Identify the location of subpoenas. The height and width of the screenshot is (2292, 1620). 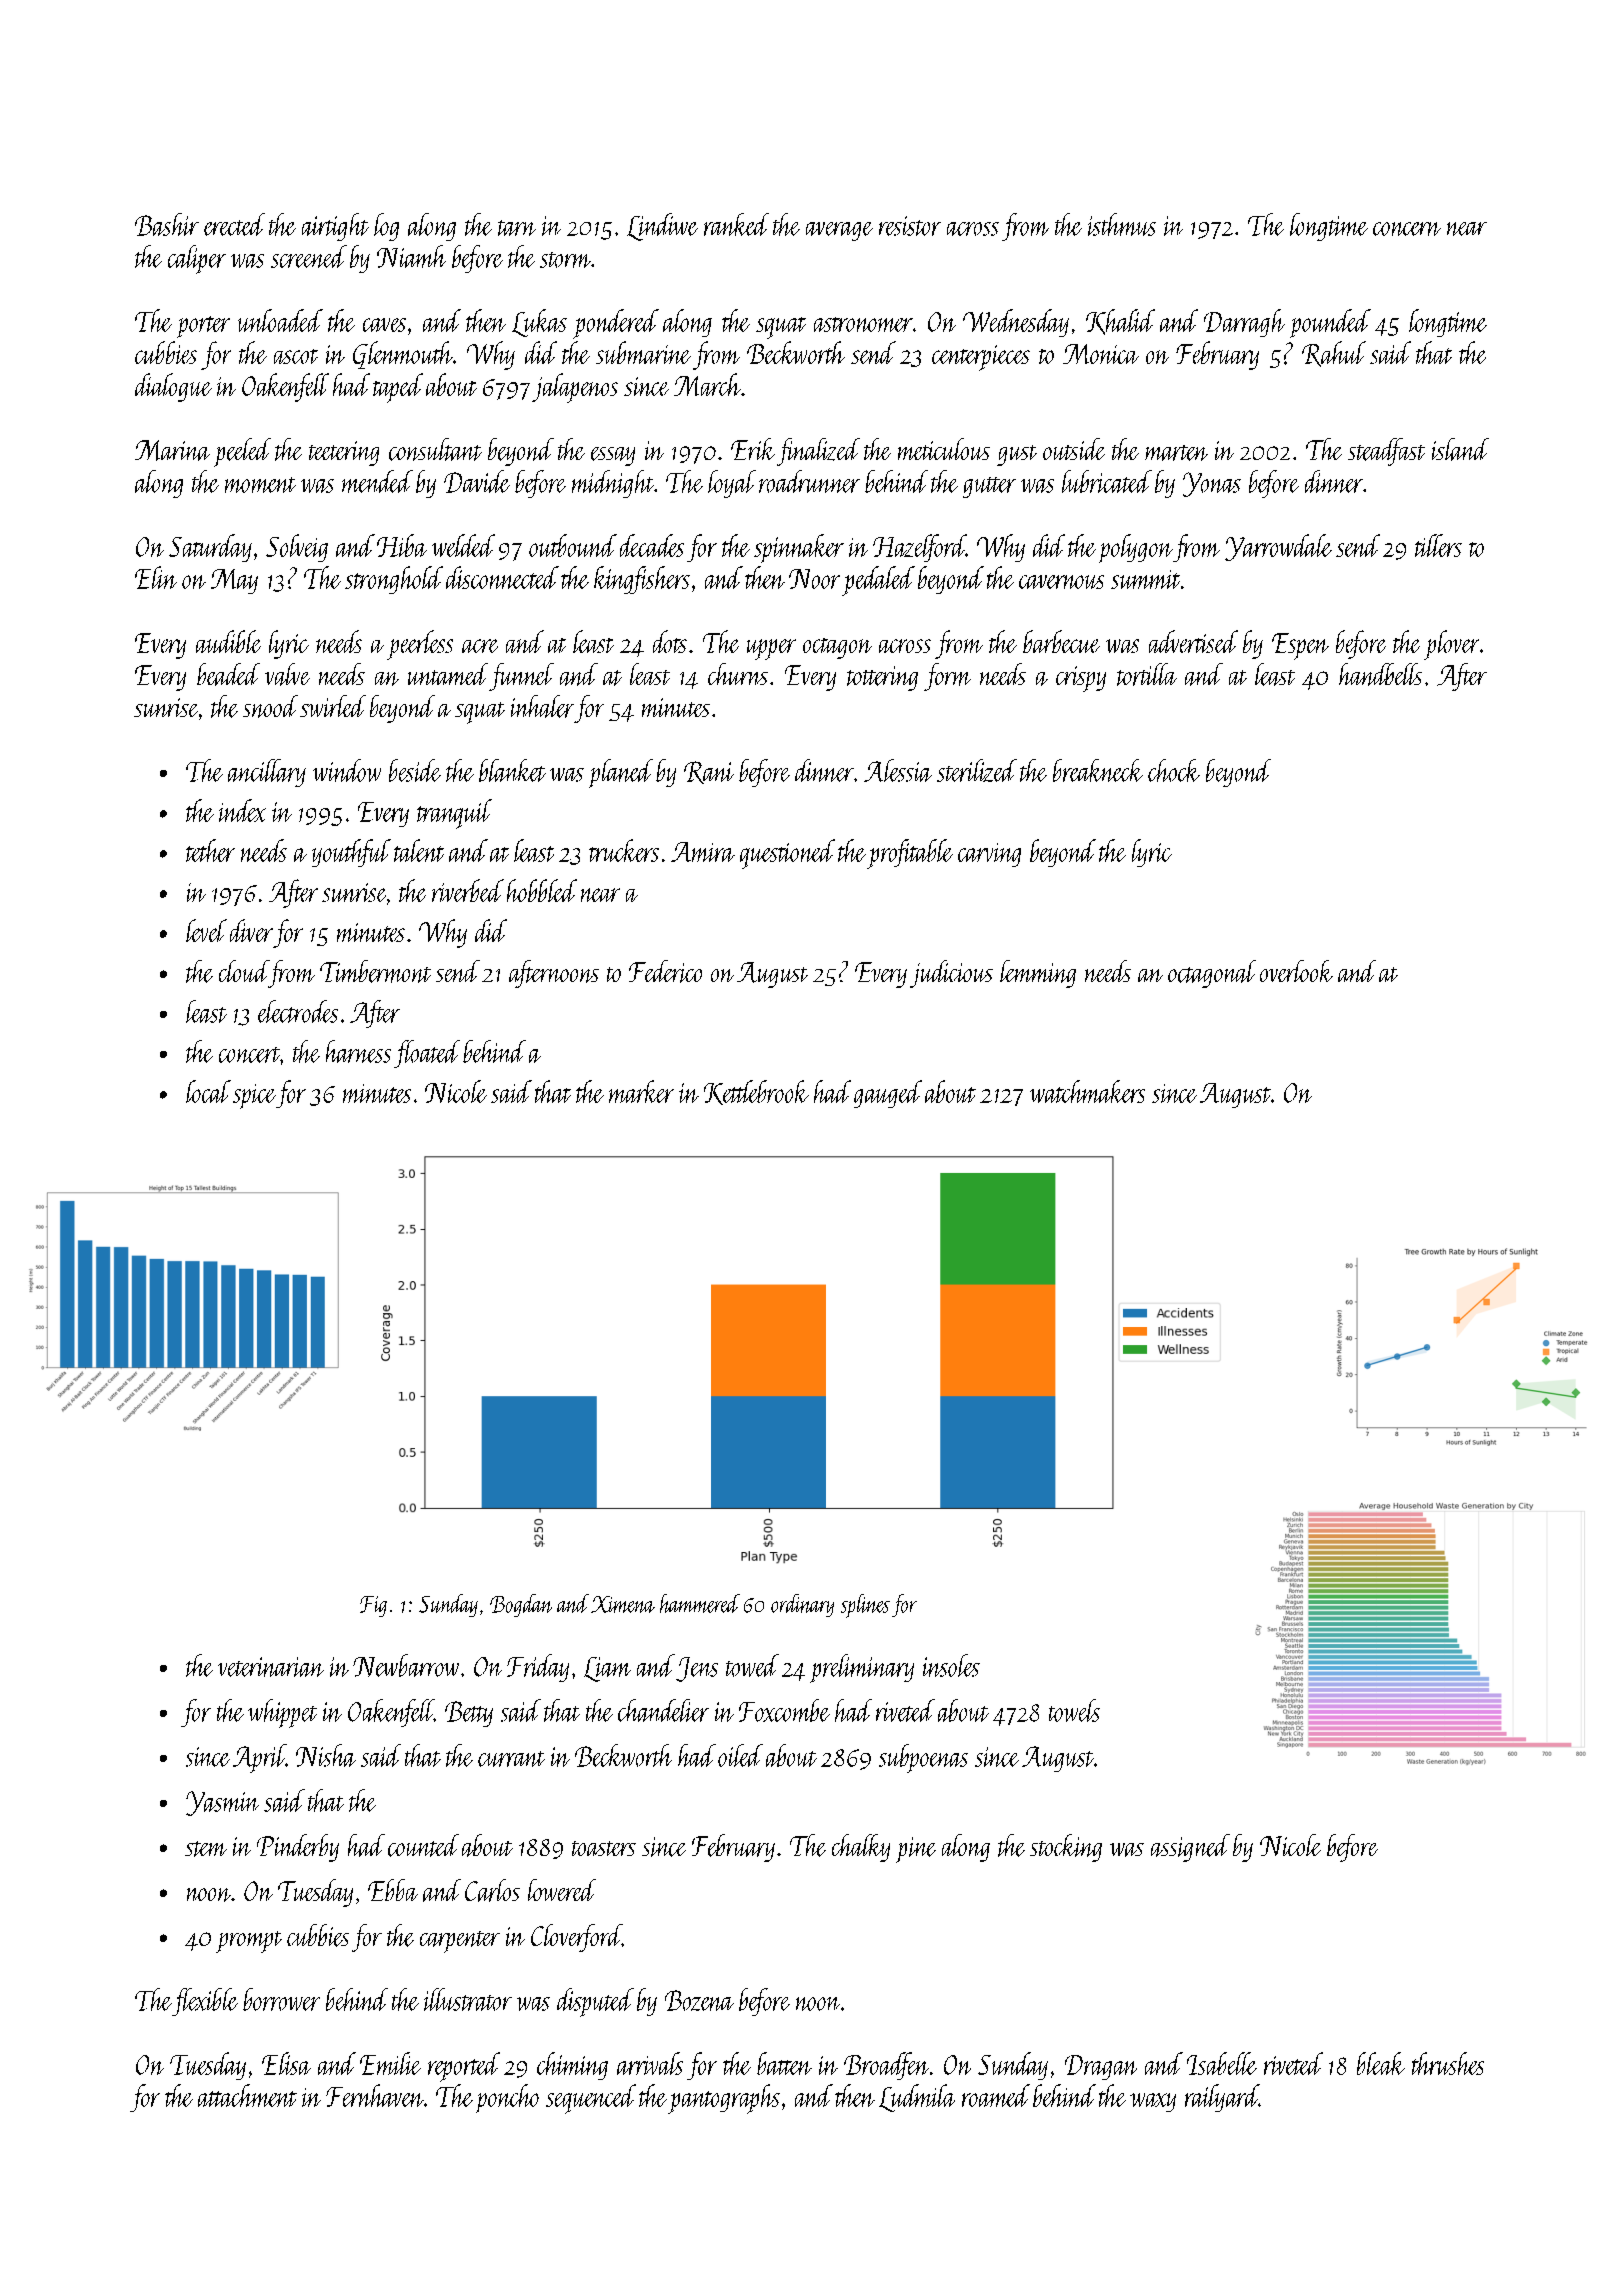
(923, 1758).
